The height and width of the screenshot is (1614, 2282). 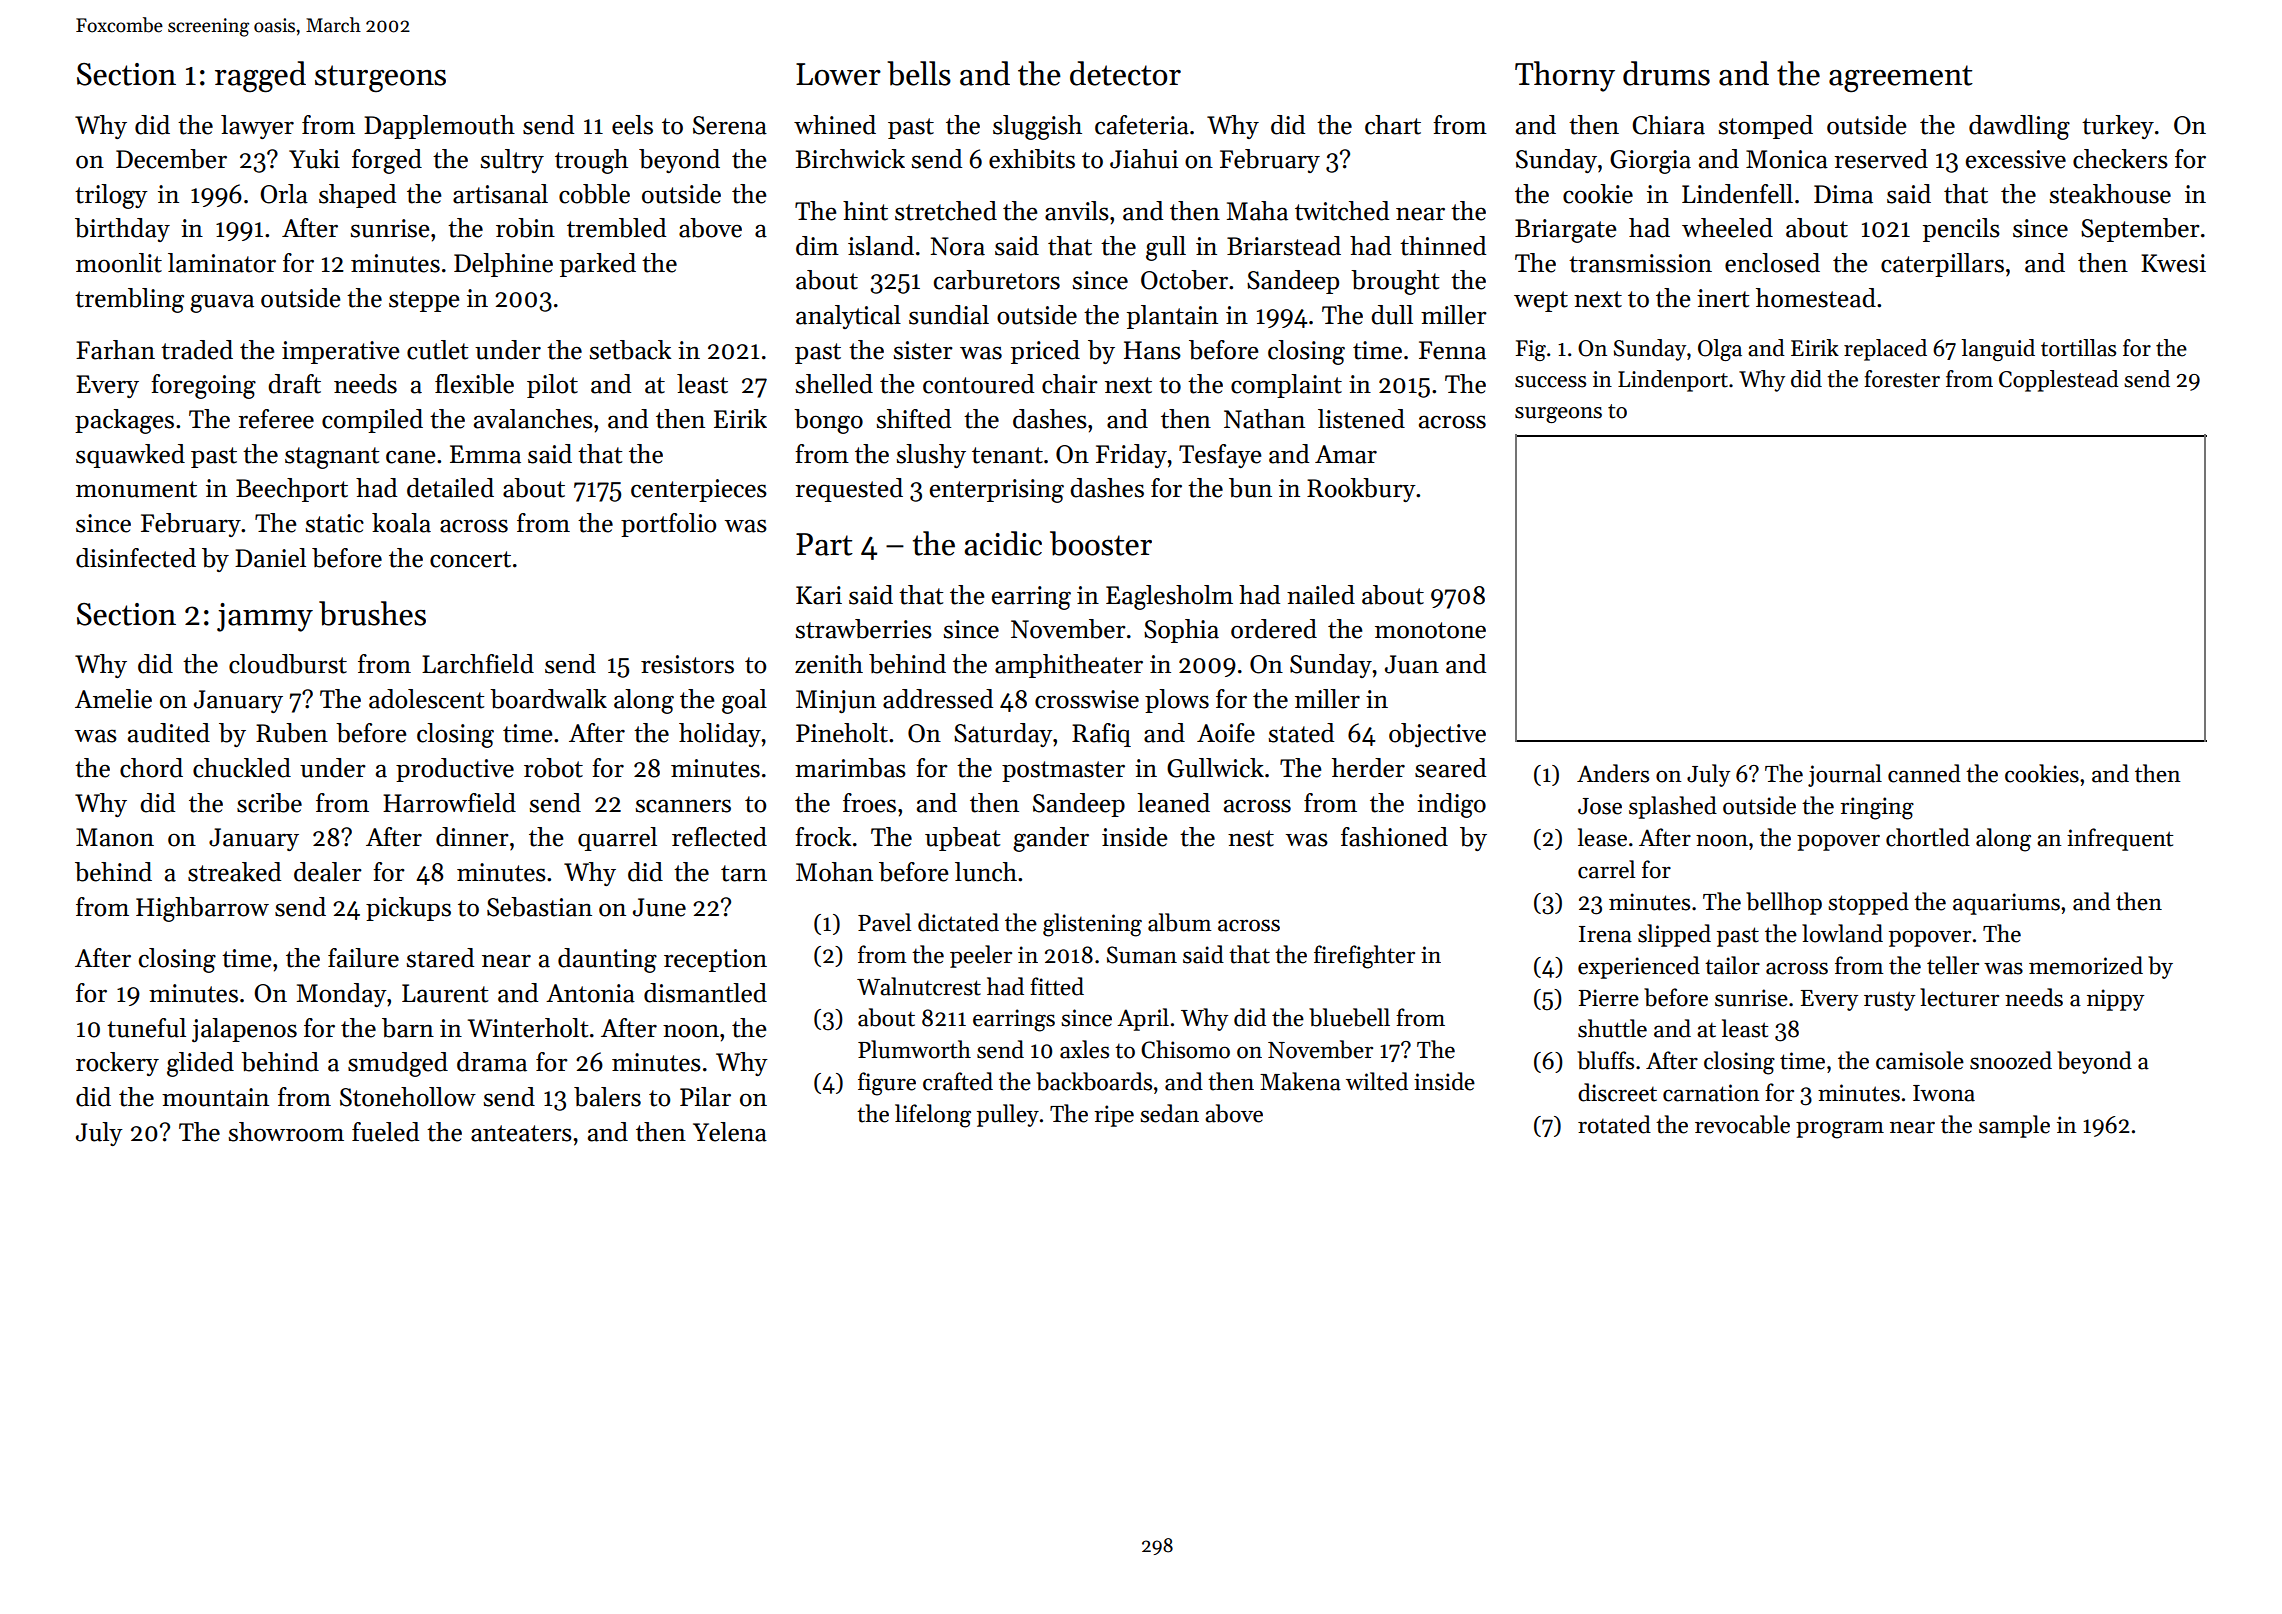 I want to click on traded, so click(x=197, y=350).
